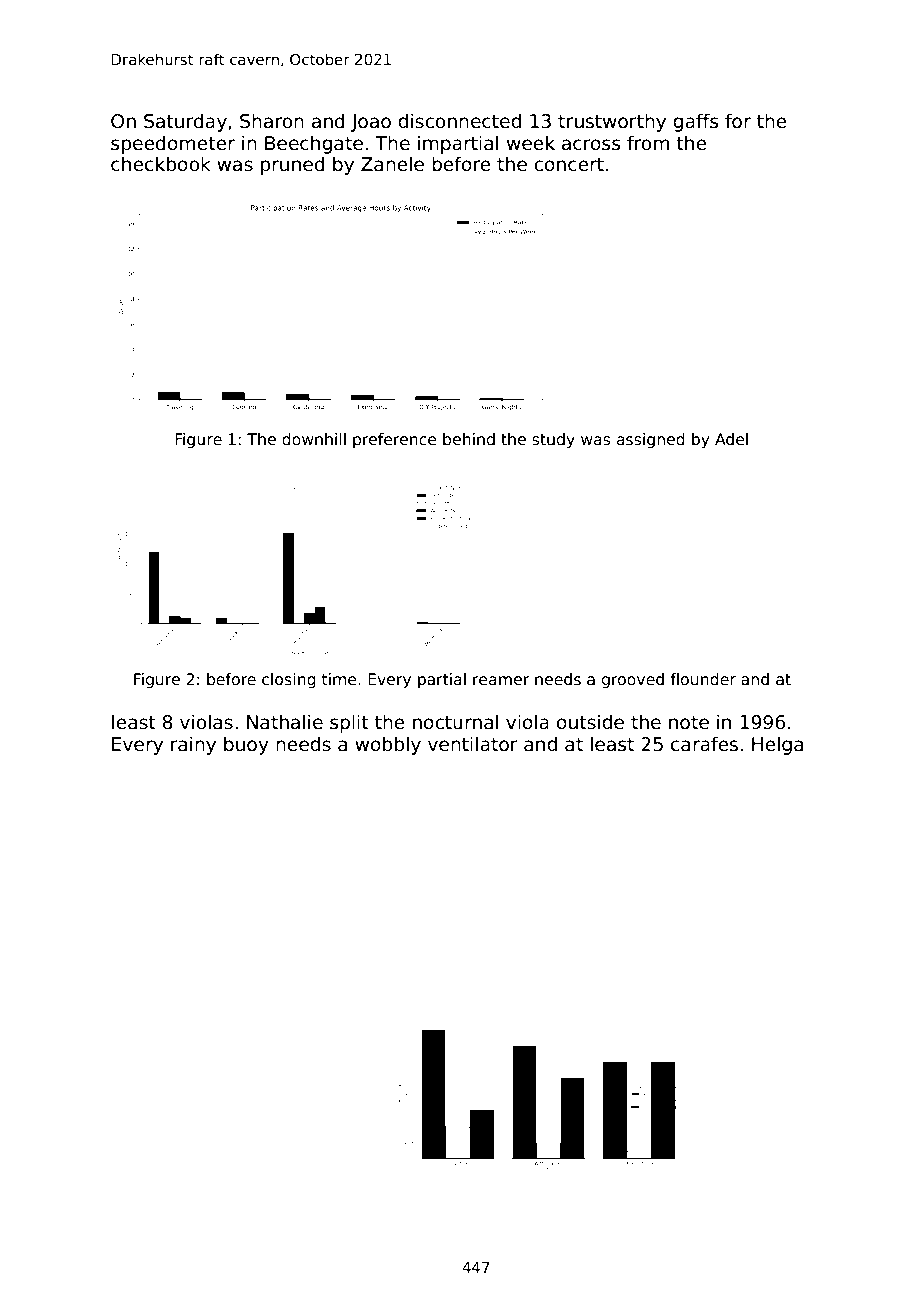  I want to click on flounder, so click(703, 679).
